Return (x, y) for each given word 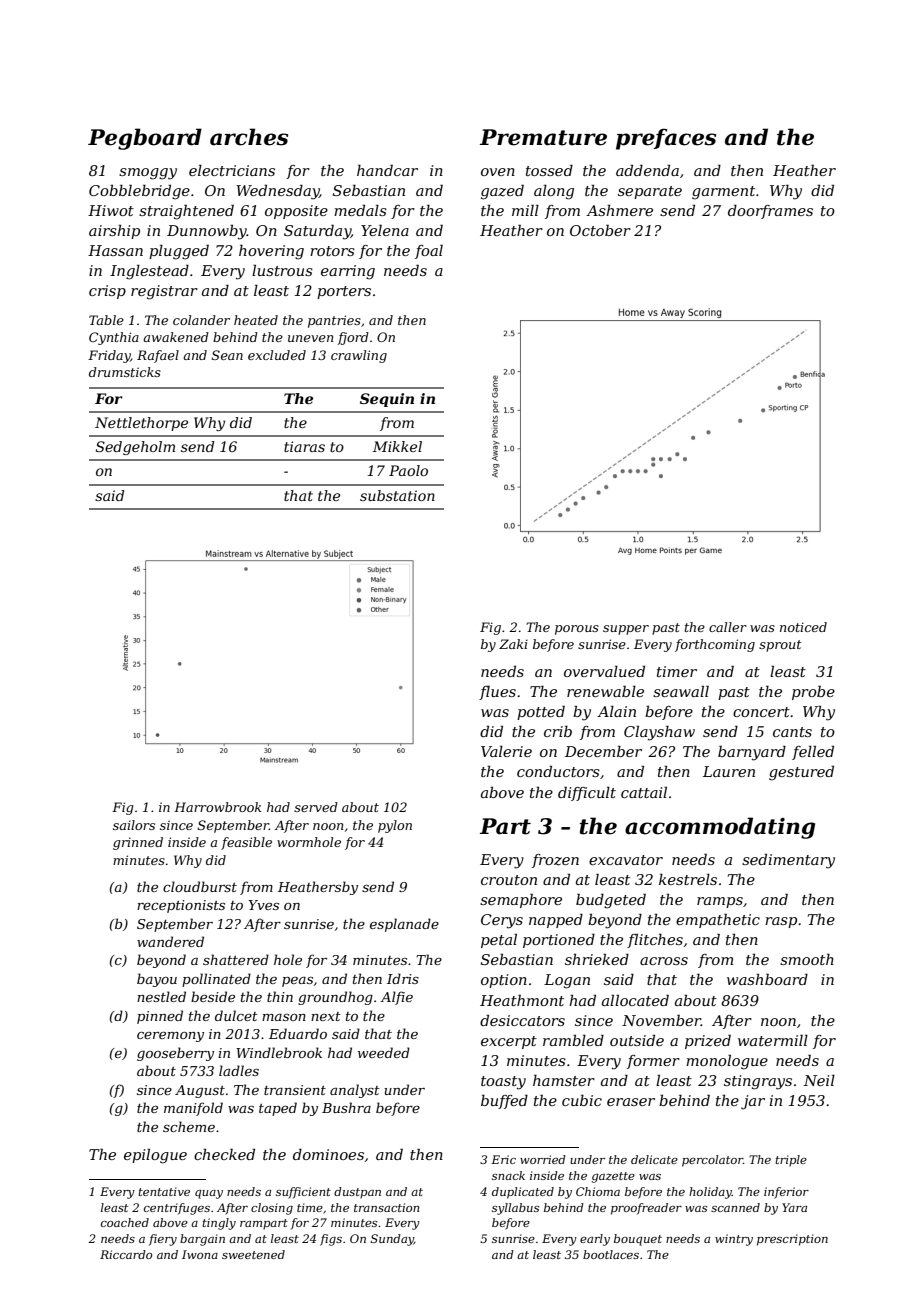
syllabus (515, 1209)
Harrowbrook (217, 807)
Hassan (115, 250)
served (316, 807)
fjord (353, 338)
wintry (734, 1240)
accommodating (720, 828)
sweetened (253, 1254)
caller (728, 627)
